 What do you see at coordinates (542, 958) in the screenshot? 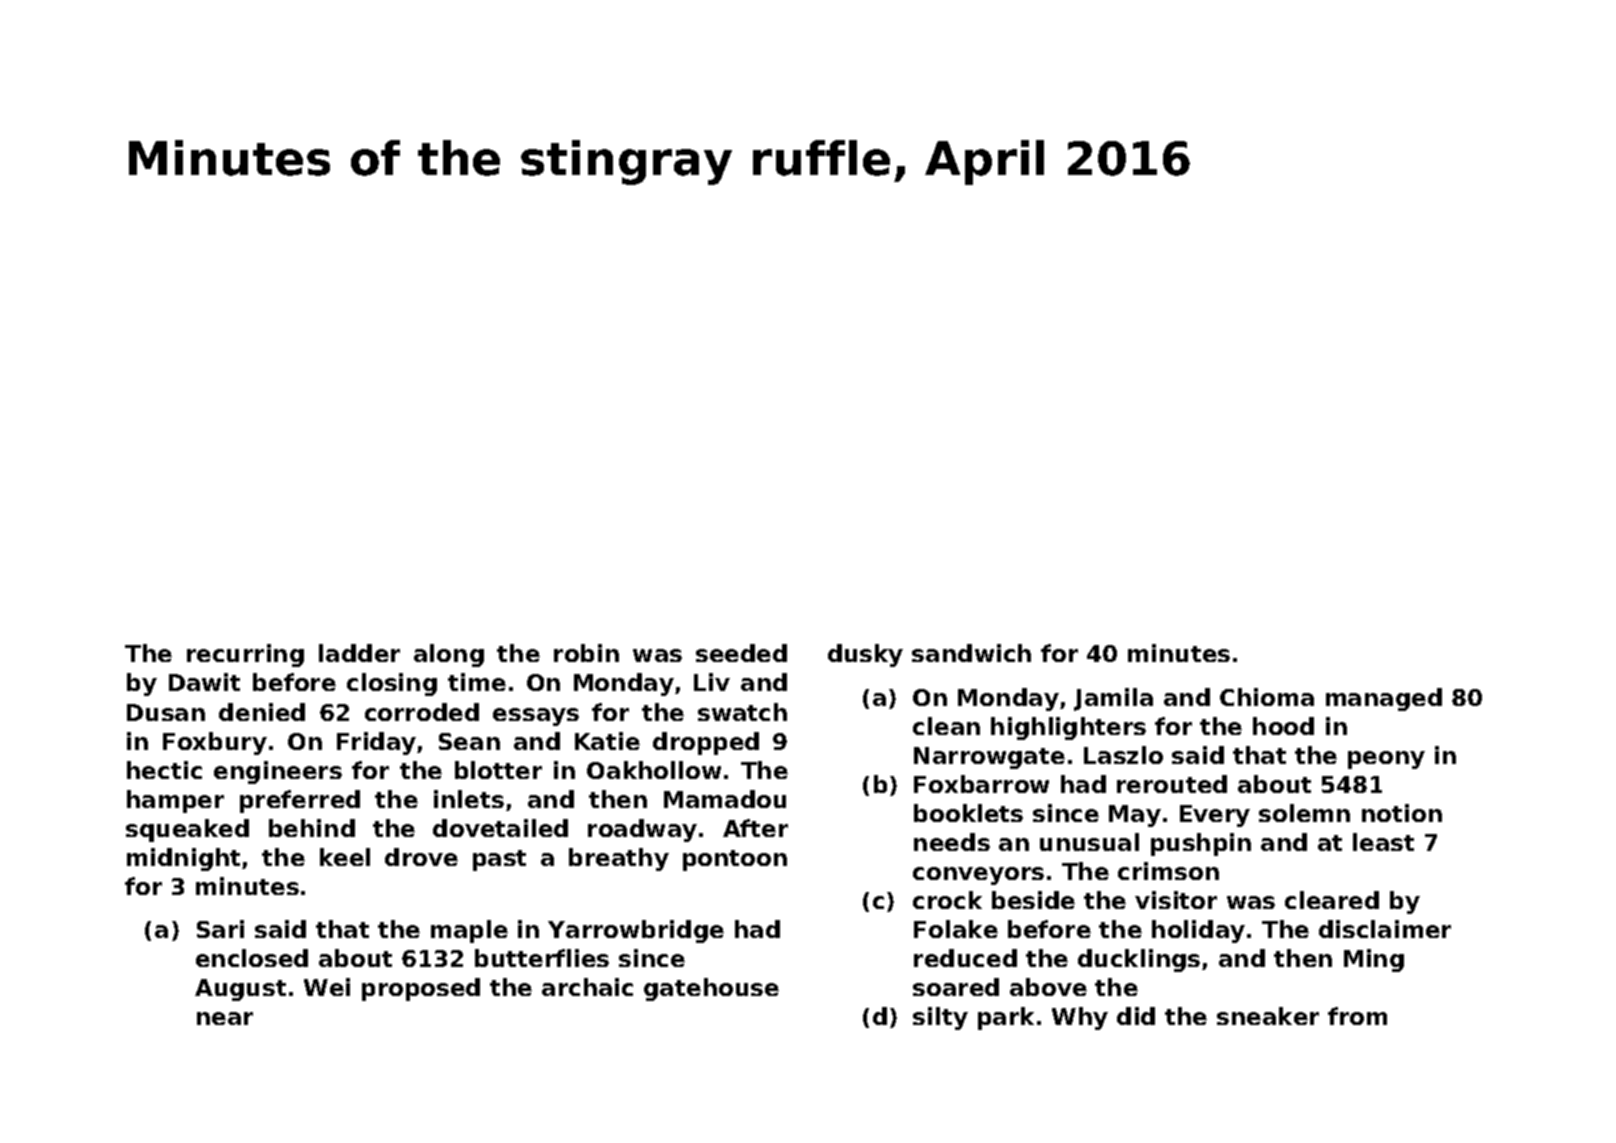
I see `butterflies` at bounding box center [542, 958].
